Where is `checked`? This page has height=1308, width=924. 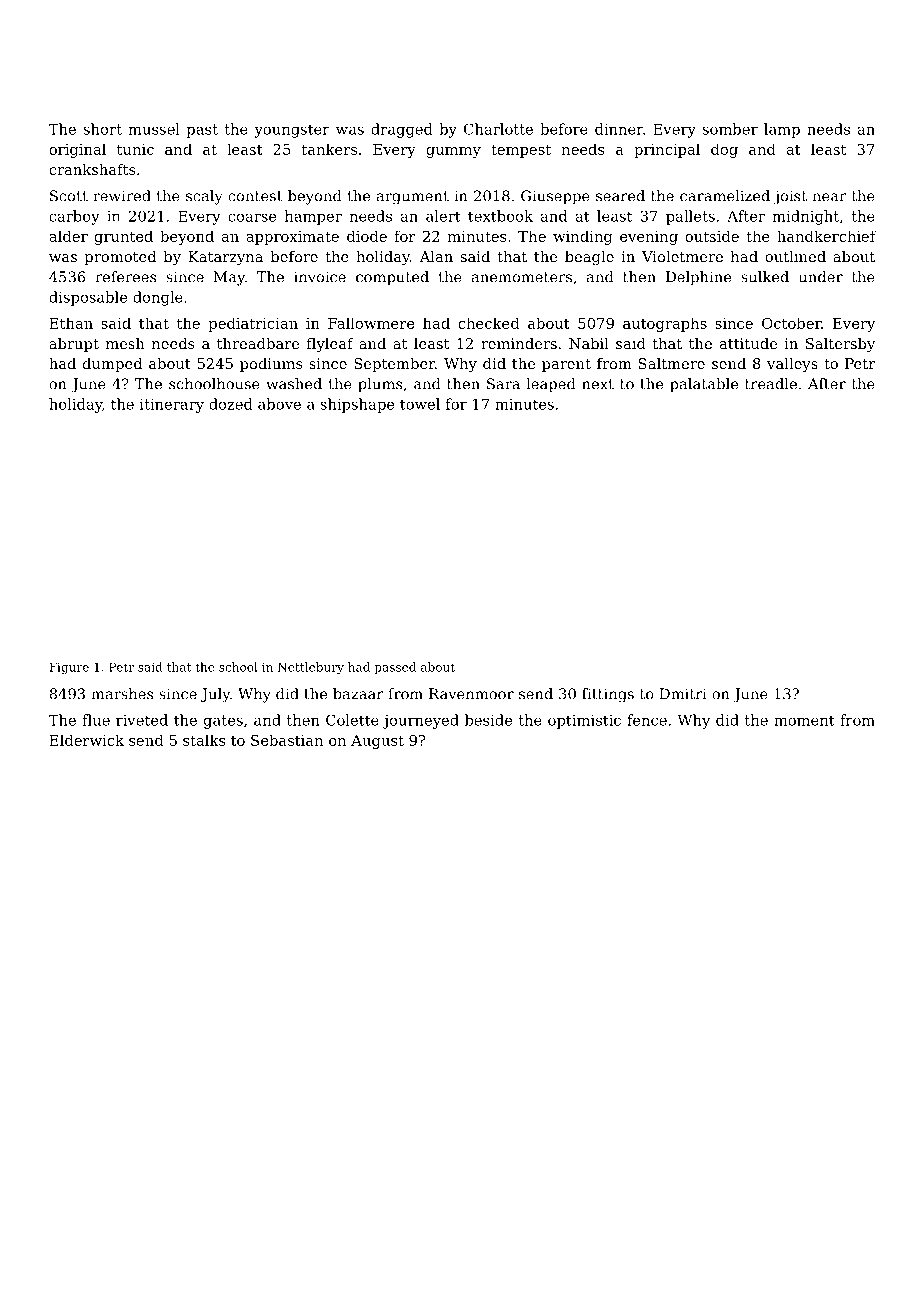
checked is located at coordinates (488, 323).
